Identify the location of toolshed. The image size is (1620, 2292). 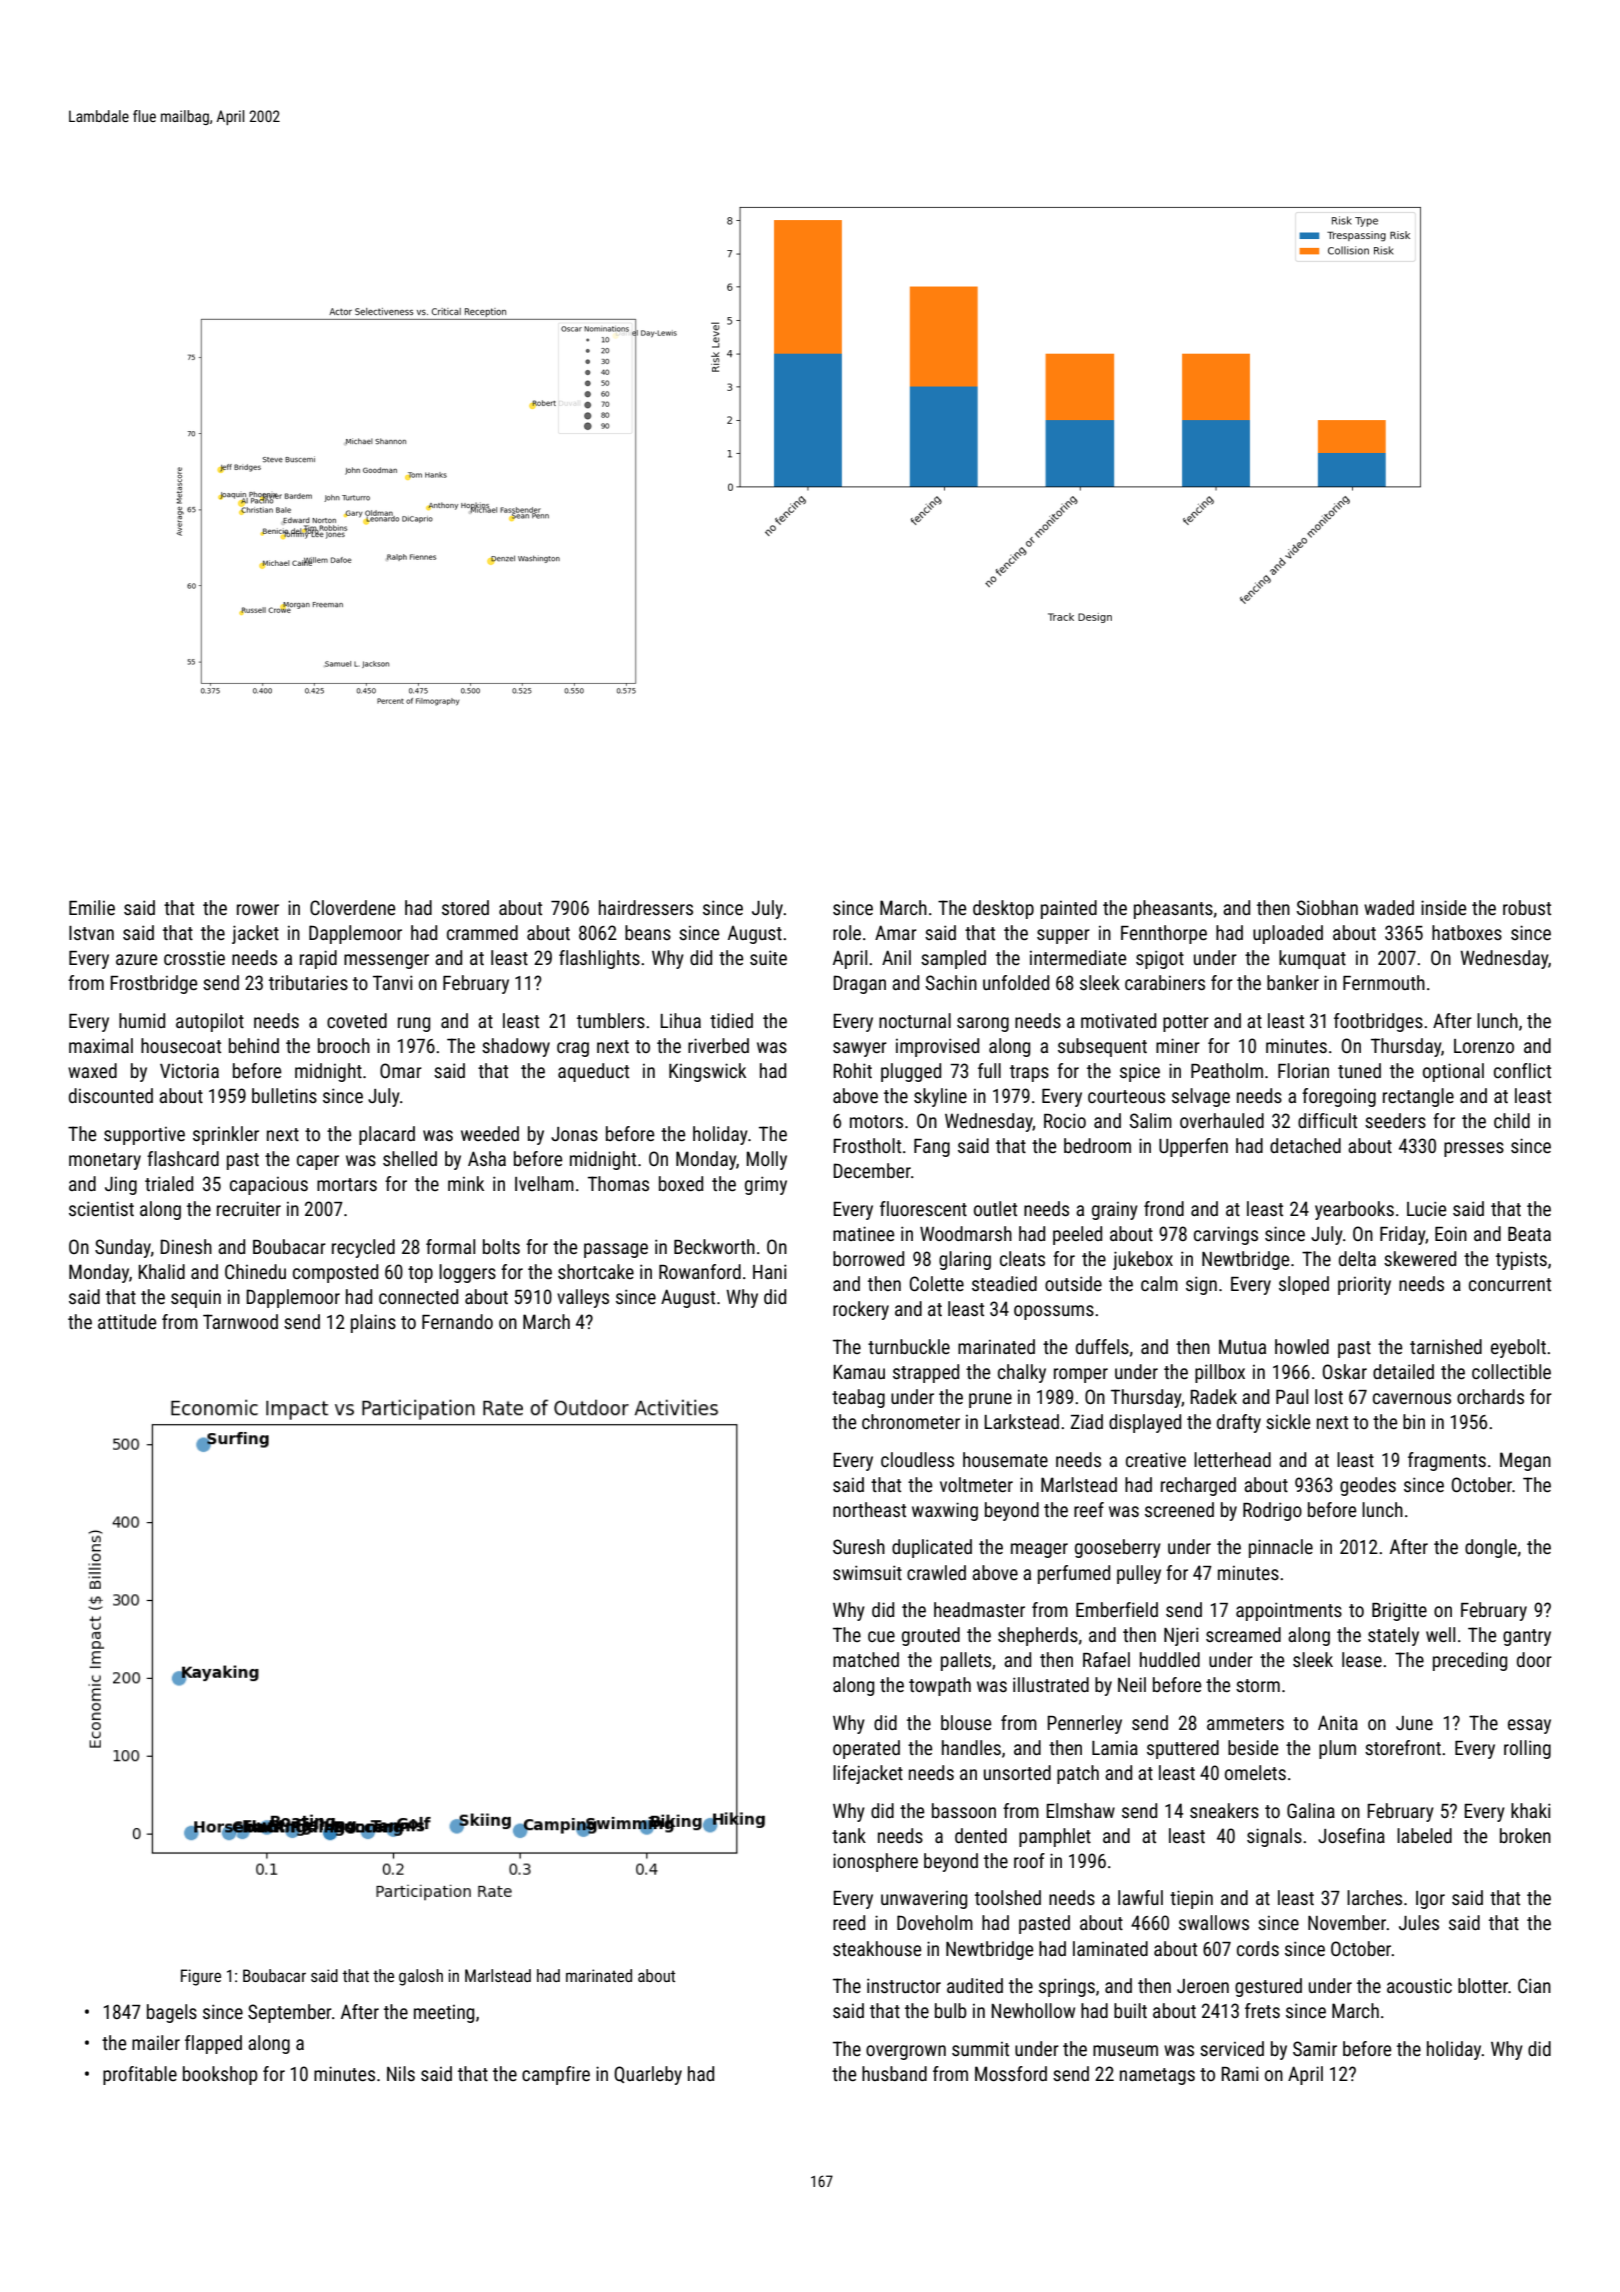
(1008, 1897).
